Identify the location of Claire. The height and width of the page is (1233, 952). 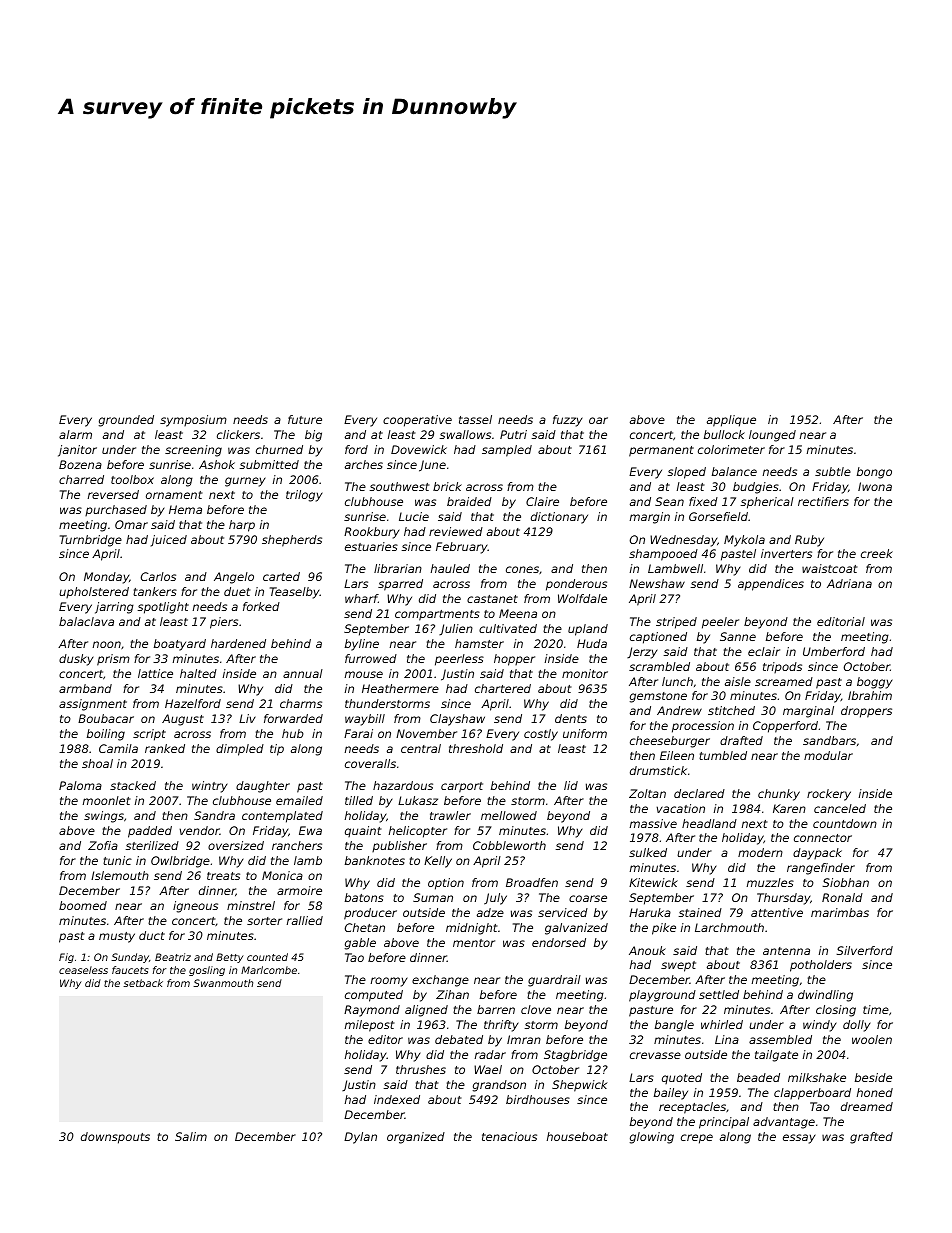
(542, 501).
